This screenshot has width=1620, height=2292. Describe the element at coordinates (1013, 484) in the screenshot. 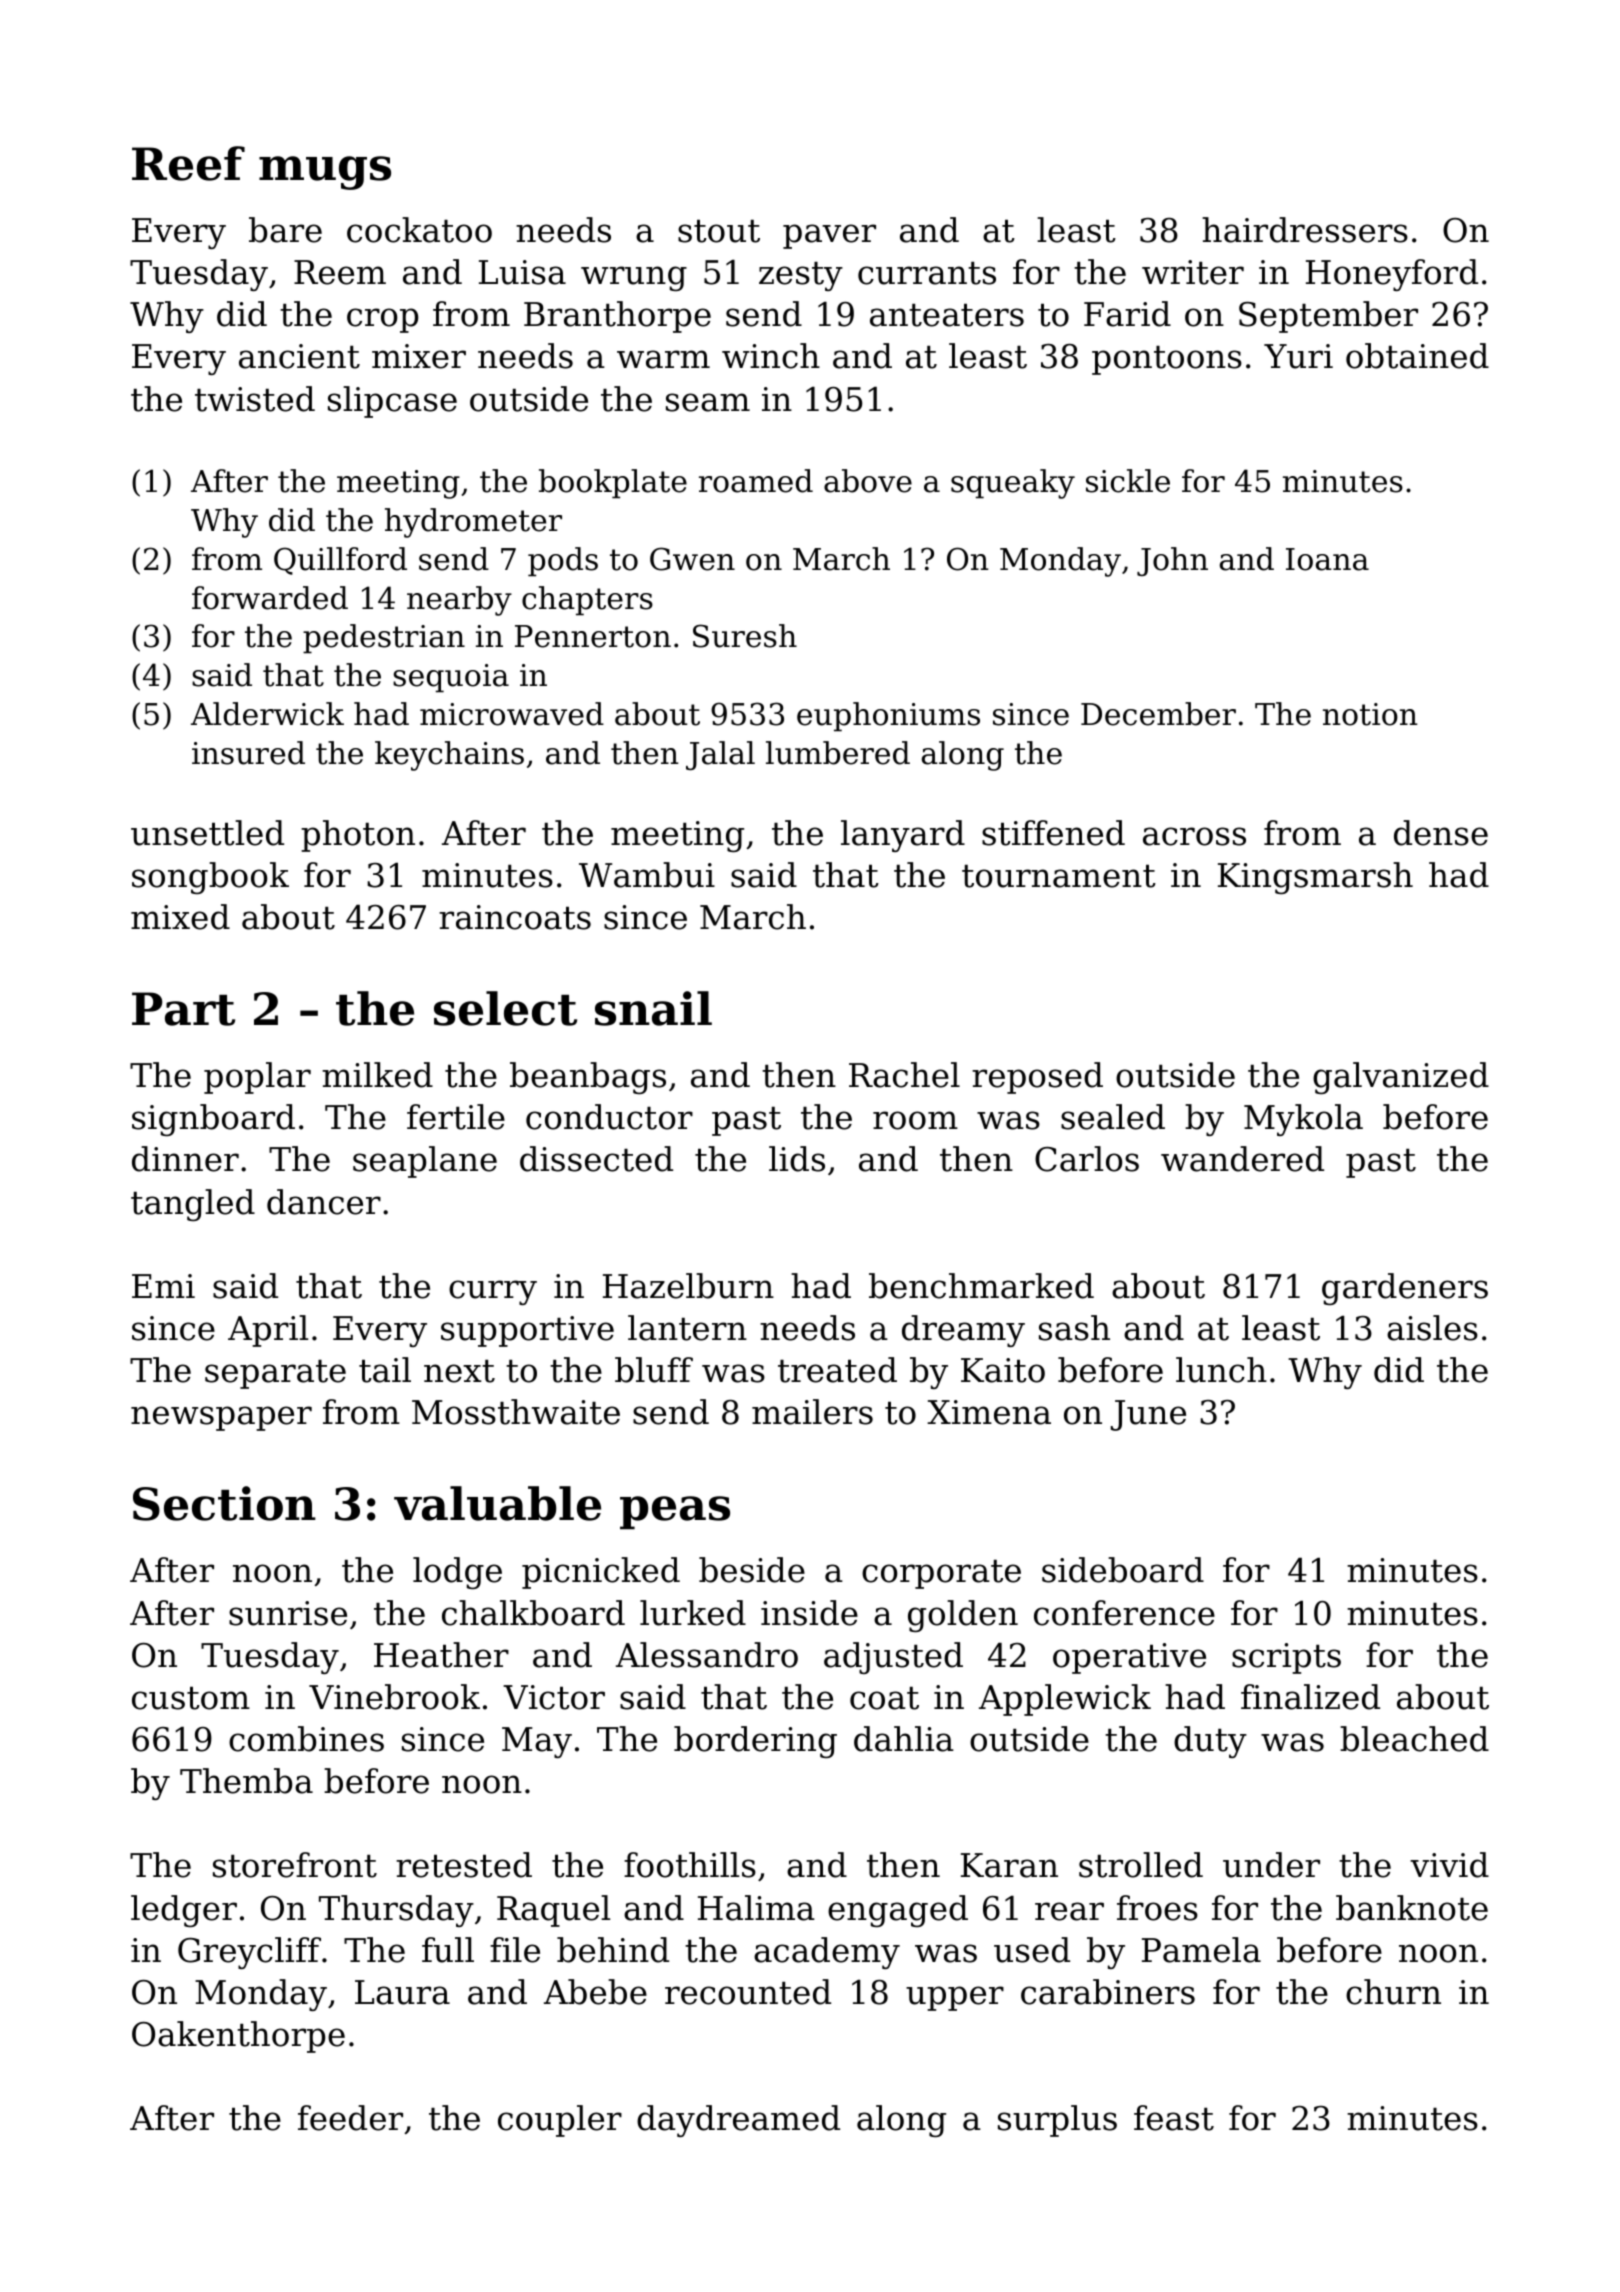

I see `squeaky` at that location.
